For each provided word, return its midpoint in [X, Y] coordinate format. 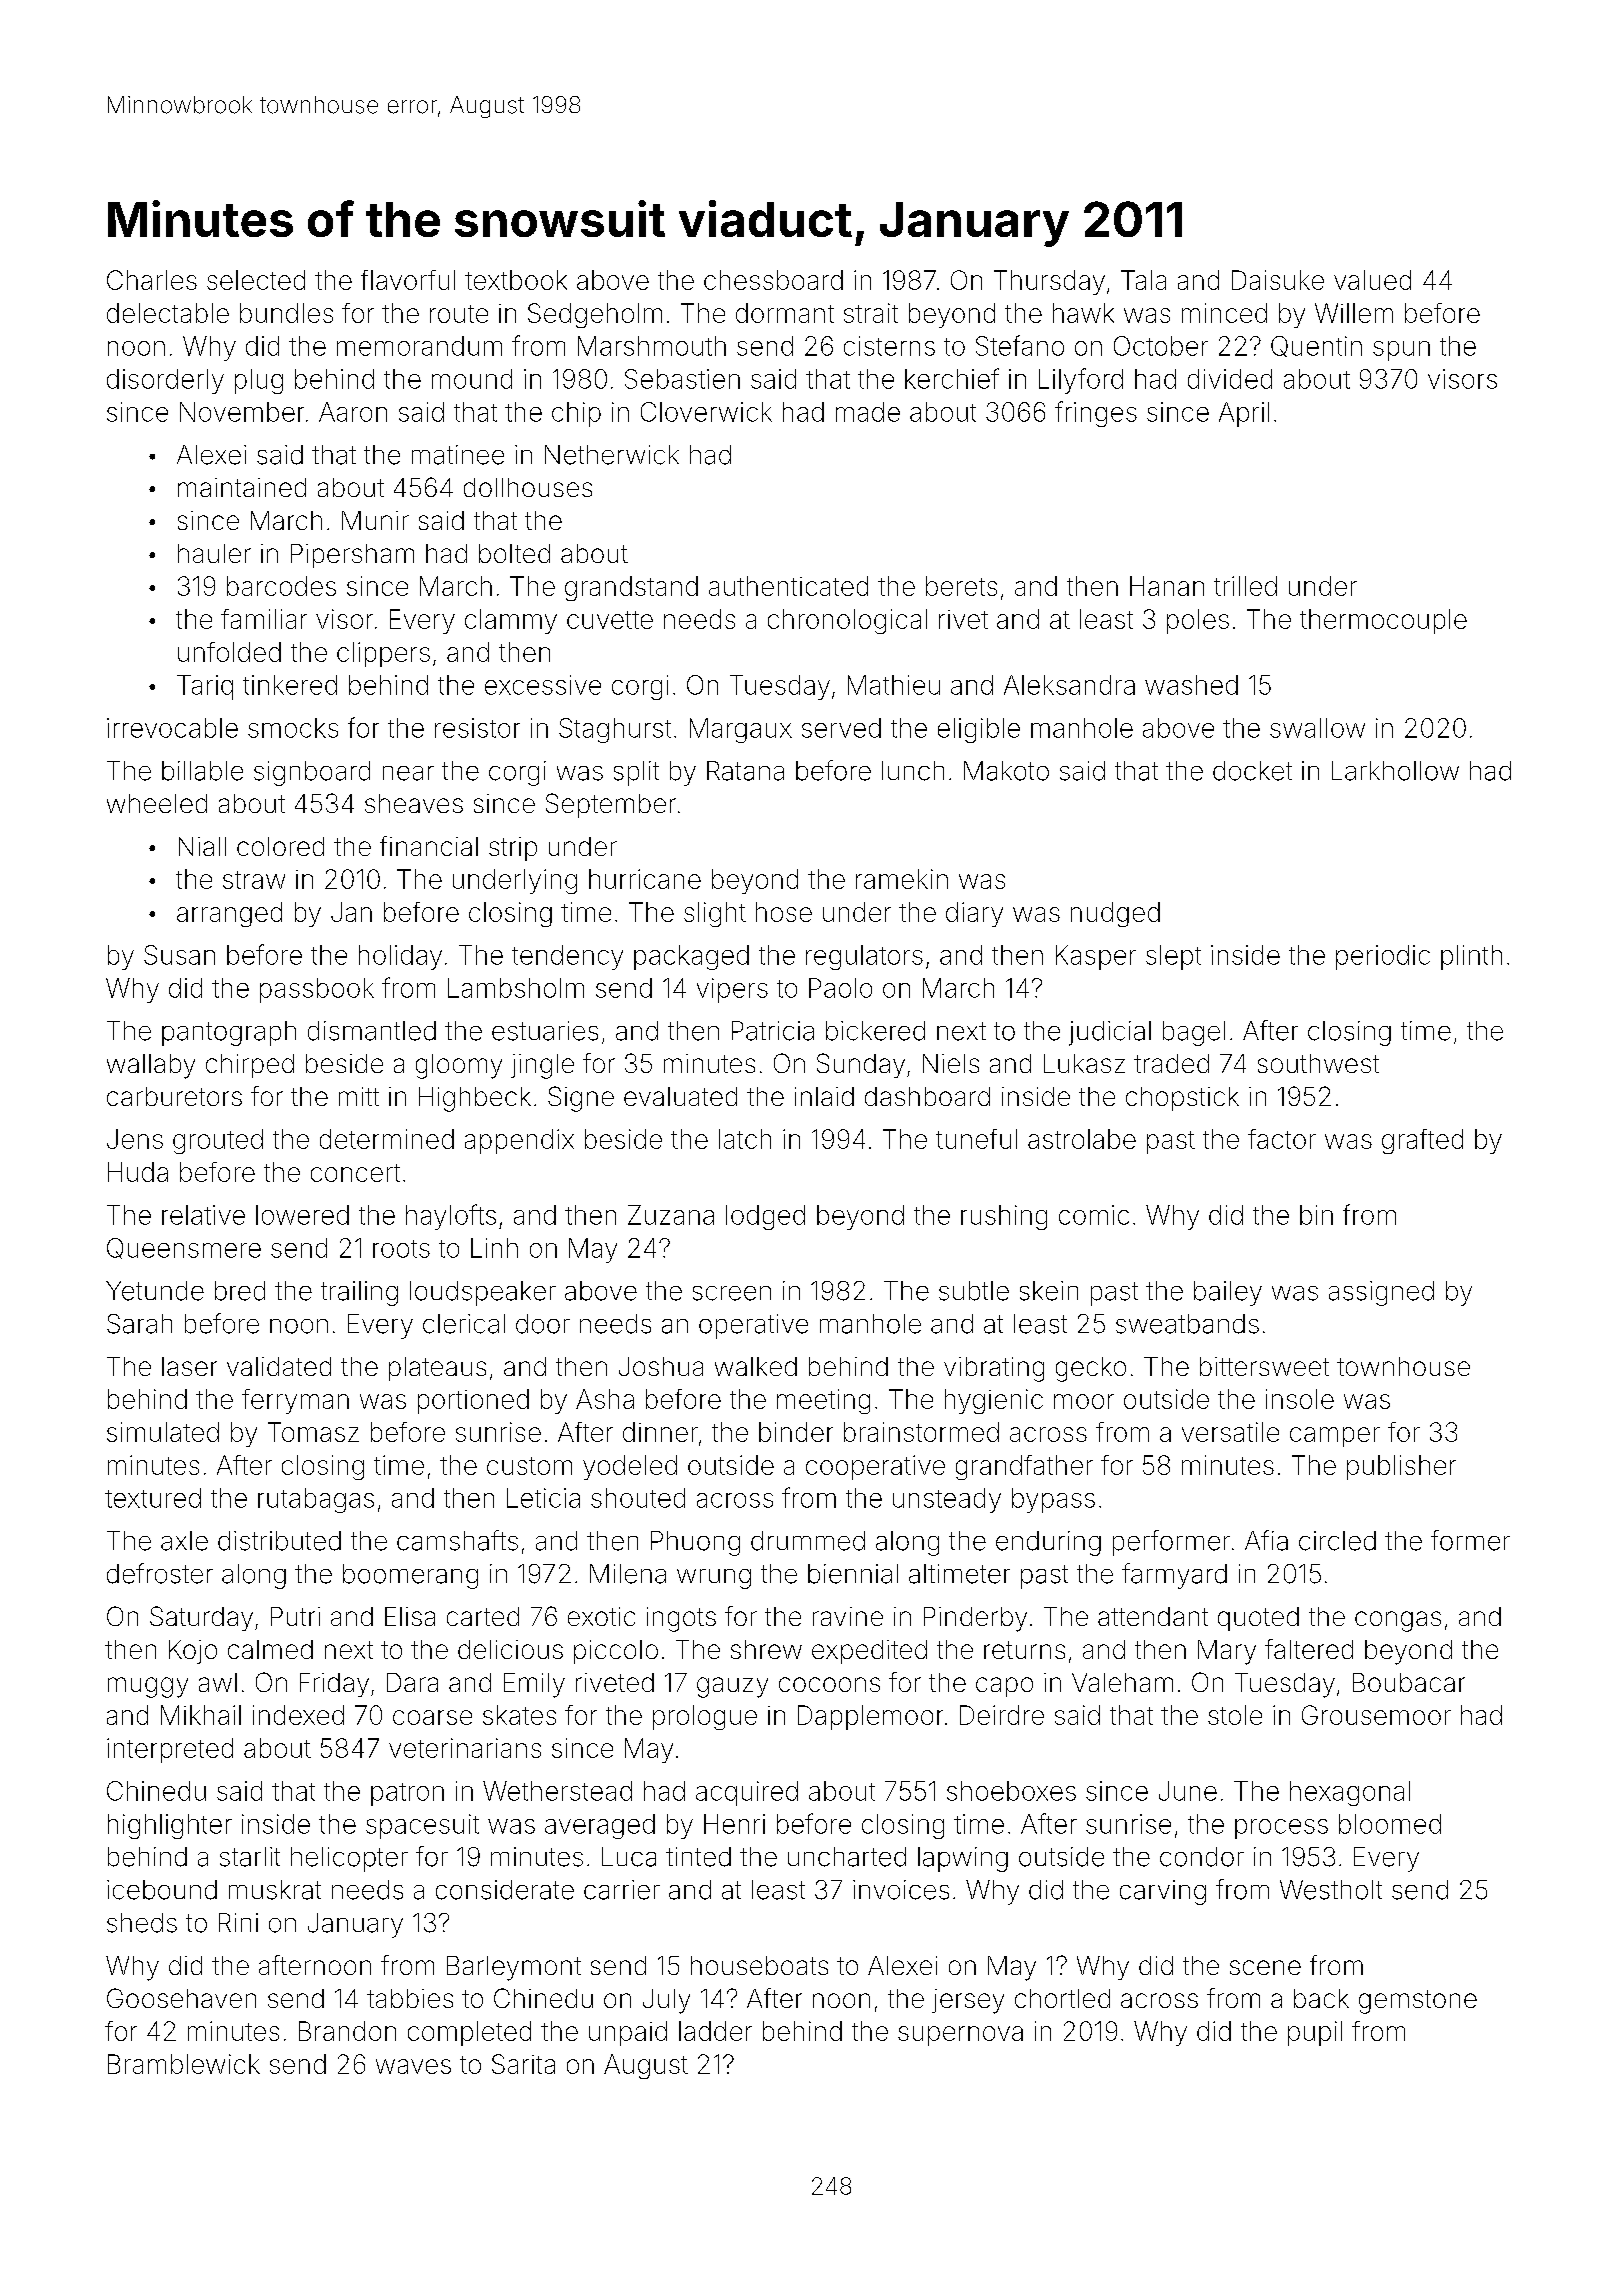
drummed [808, 1541]
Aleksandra [1069, 685]
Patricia [773, 1031]
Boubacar [1409, 1682]
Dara [412, 1682]
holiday [400, 957]
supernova [960, 2036]
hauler [214, 553]
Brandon [347, 2031]
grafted [1422, 1141]
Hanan [1167, 586]
